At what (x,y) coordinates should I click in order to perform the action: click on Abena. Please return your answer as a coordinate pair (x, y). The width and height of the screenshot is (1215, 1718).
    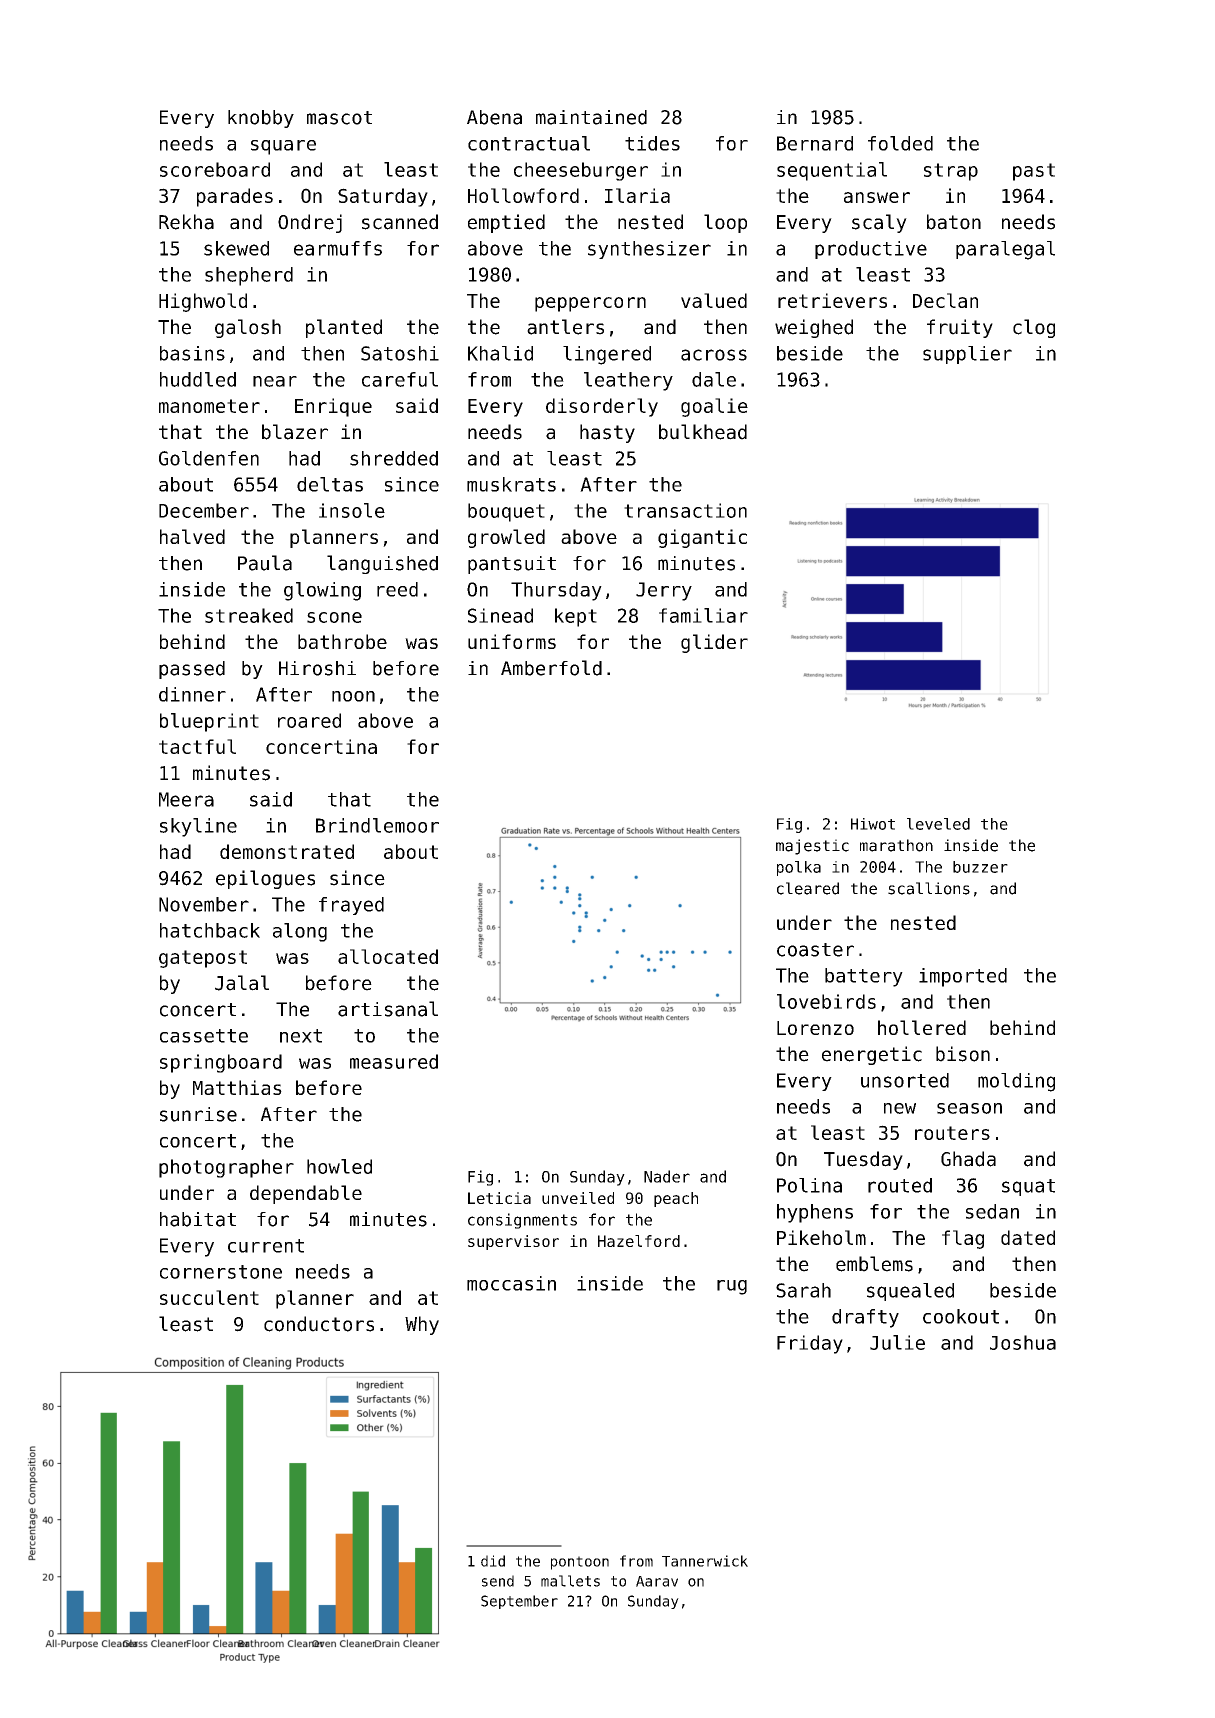
    Looking at the image, I should click on (494, 117).
